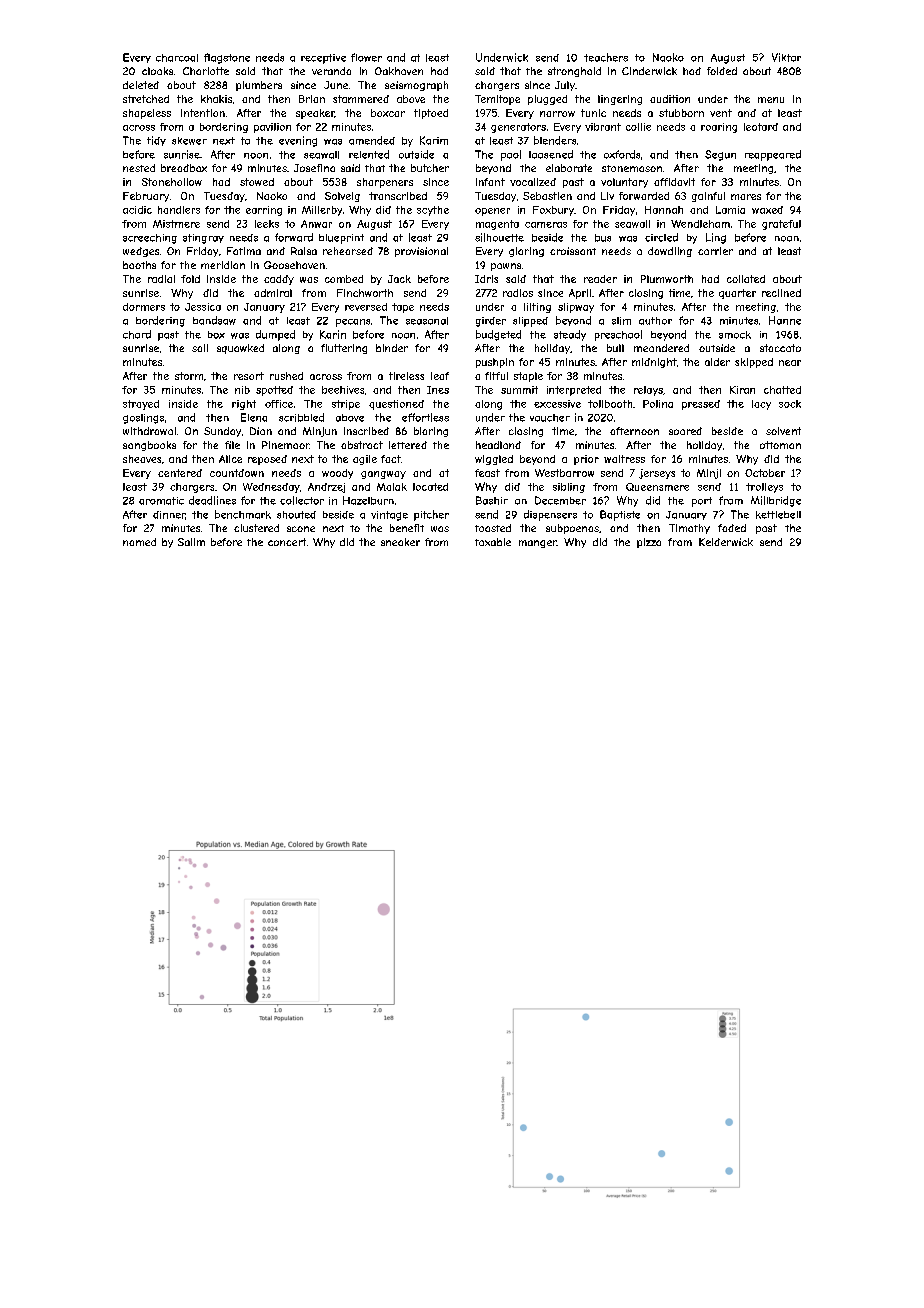 Image resolution: width=924 pixels, height=1308 pixels. What do you see at coordinates (366, 57) in the image?
I see `flower` at bounding box center [366, 57].
